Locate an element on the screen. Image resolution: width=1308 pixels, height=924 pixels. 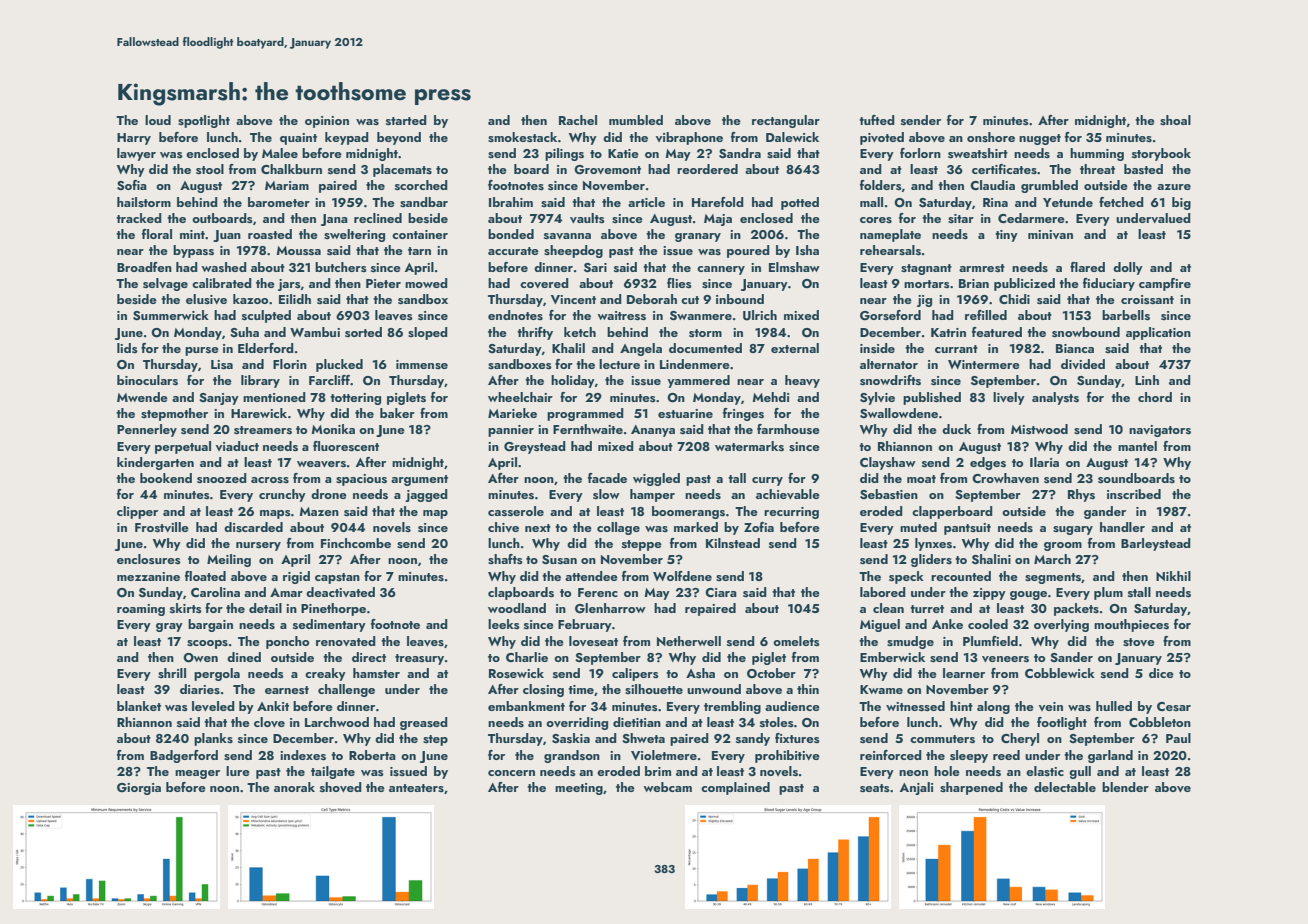
tufted is located at coordinates (877, 120).
